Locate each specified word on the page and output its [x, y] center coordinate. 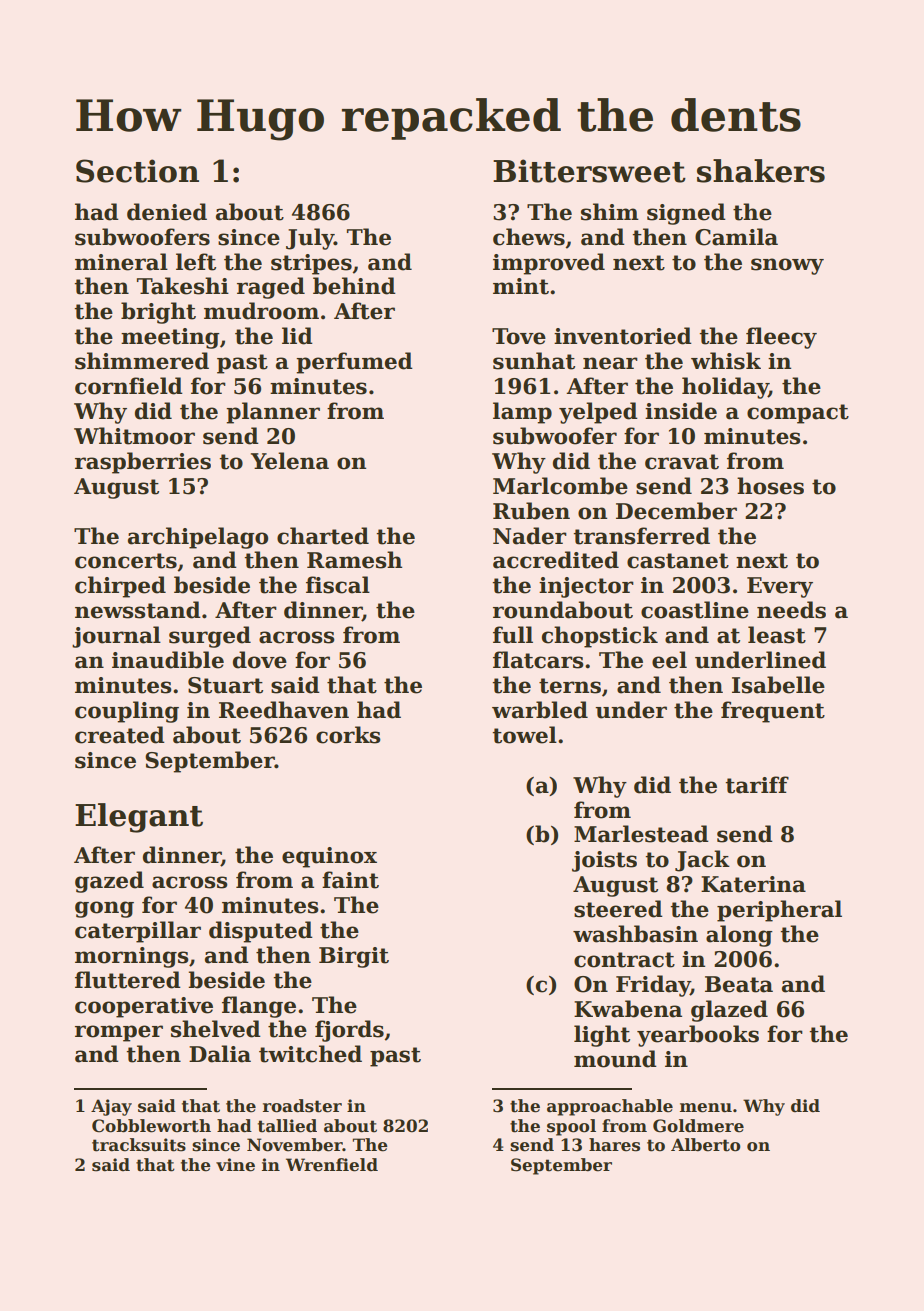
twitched [310, 1054]
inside [681, 411]
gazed [109, 882]
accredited [556, 560]
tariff [757, 785]
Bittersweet [589, 171]
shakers [761, 171]
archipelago [198, 538]
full [513, 635]
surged [210, 637]
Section [137, 171]
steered [618, 909]
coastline [695, 610]
